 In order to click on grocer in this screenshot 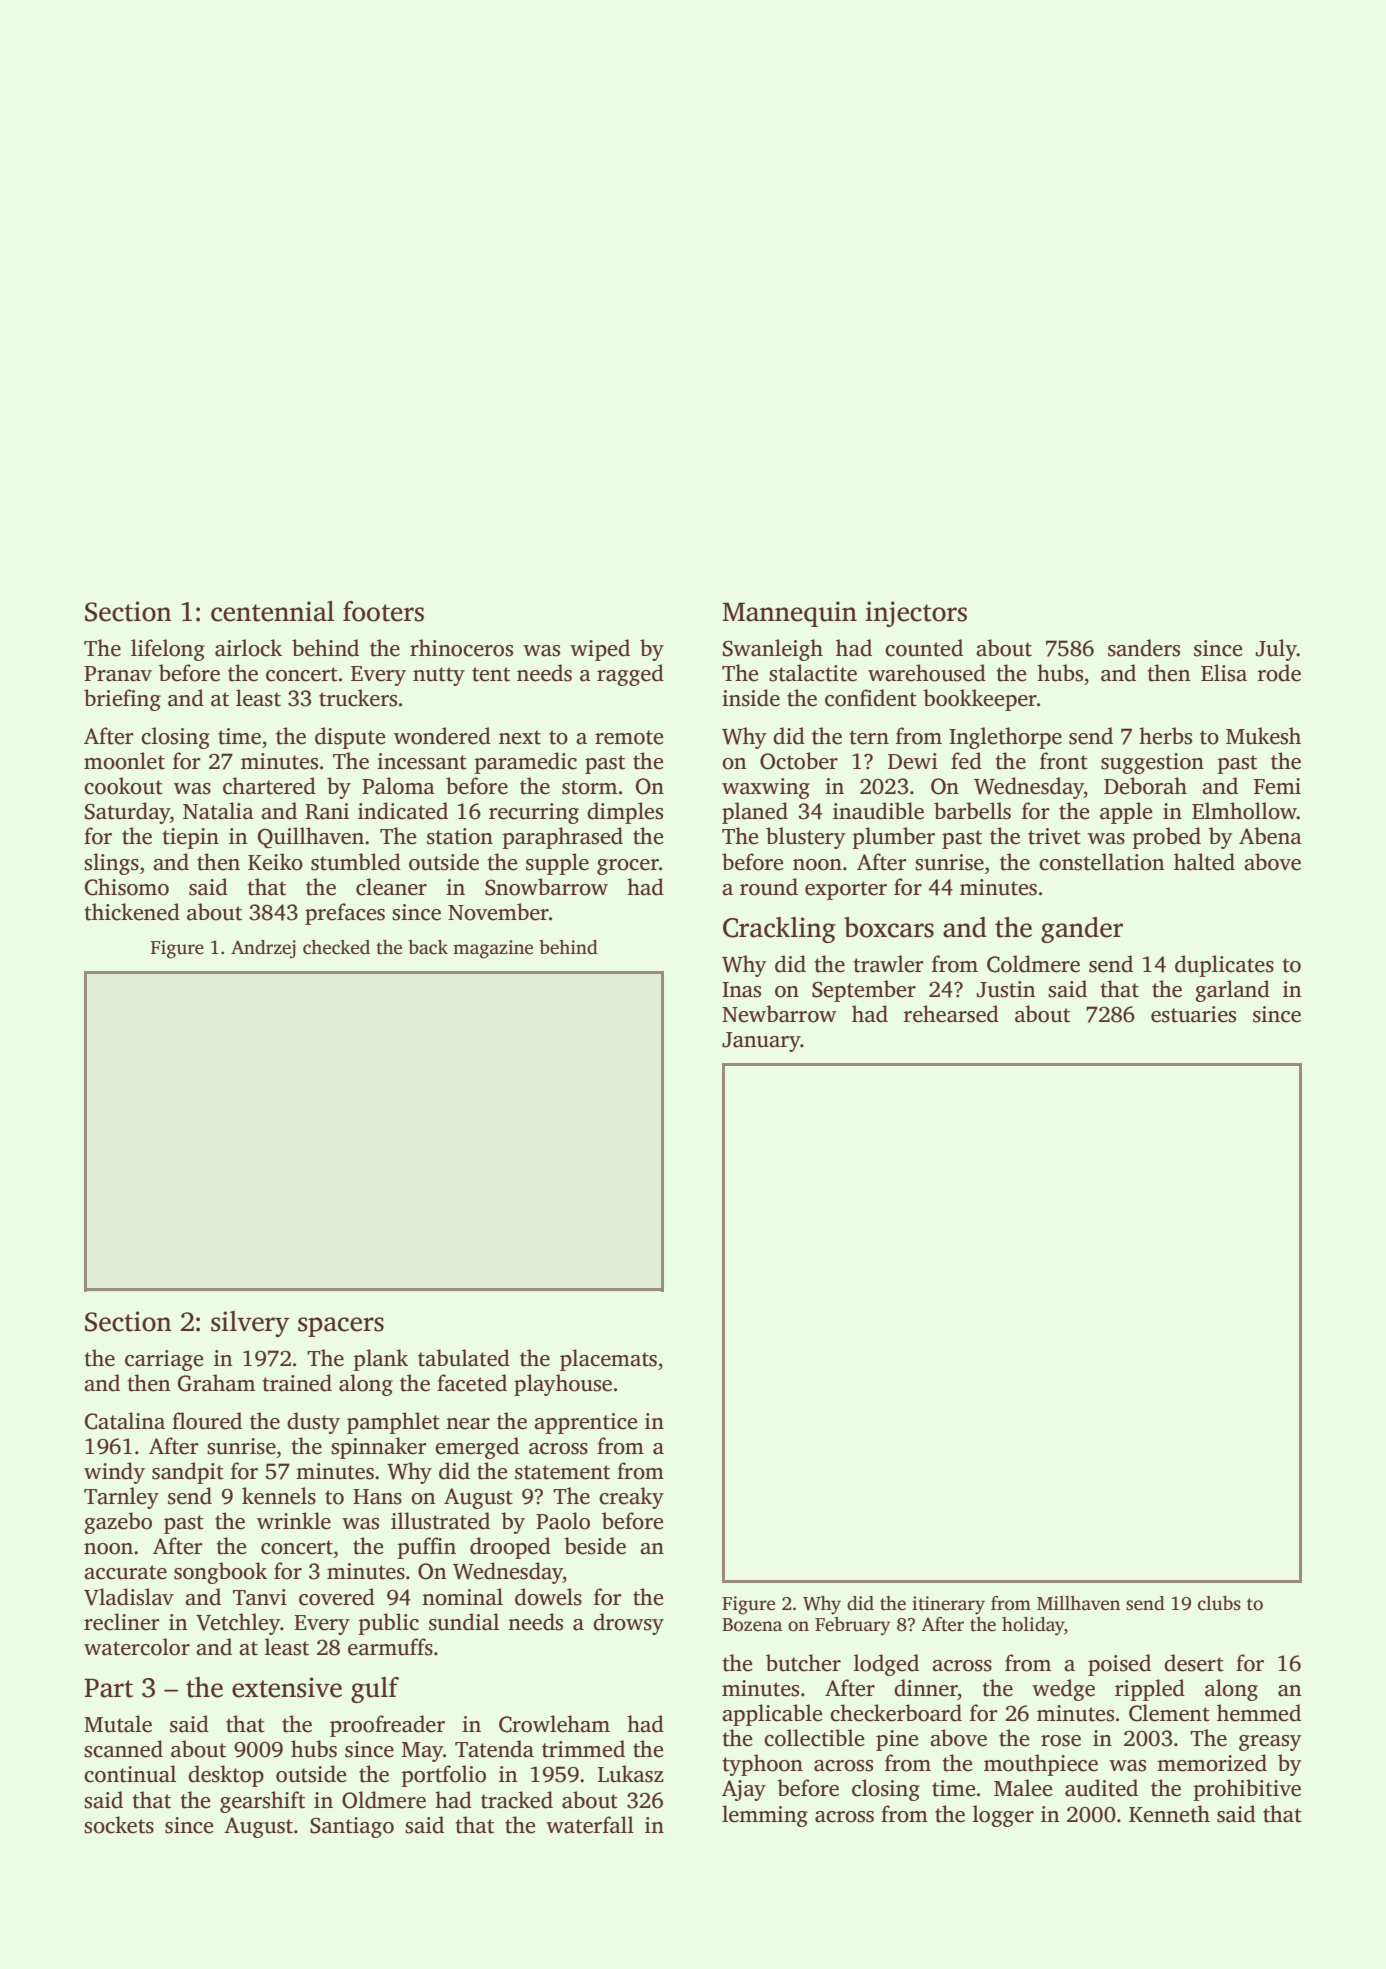, I will do `click(628, 867)`.
